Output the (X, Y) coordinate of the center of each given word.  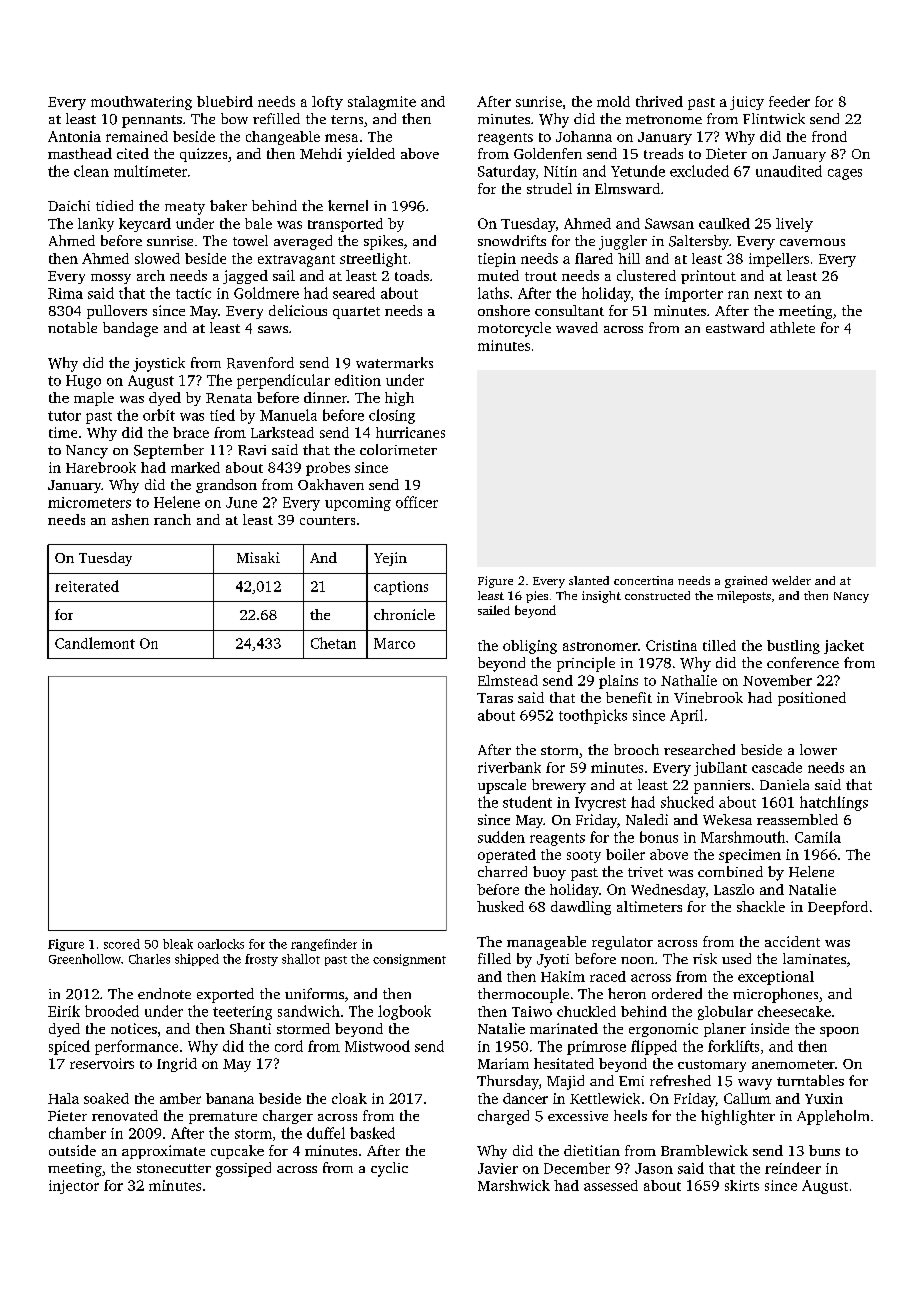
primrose (596, 1048)
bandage (130, 329)
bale (258, 223)
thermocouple (523, 995)
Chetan (333, 643)
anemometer (793, 1064)
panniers (722, 787)
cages (845, 174)
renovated (125, 1115)
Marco (394, 643)
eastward (735, 327)
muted (498, 275)
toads (412, 275)
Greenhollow (85, 959)
